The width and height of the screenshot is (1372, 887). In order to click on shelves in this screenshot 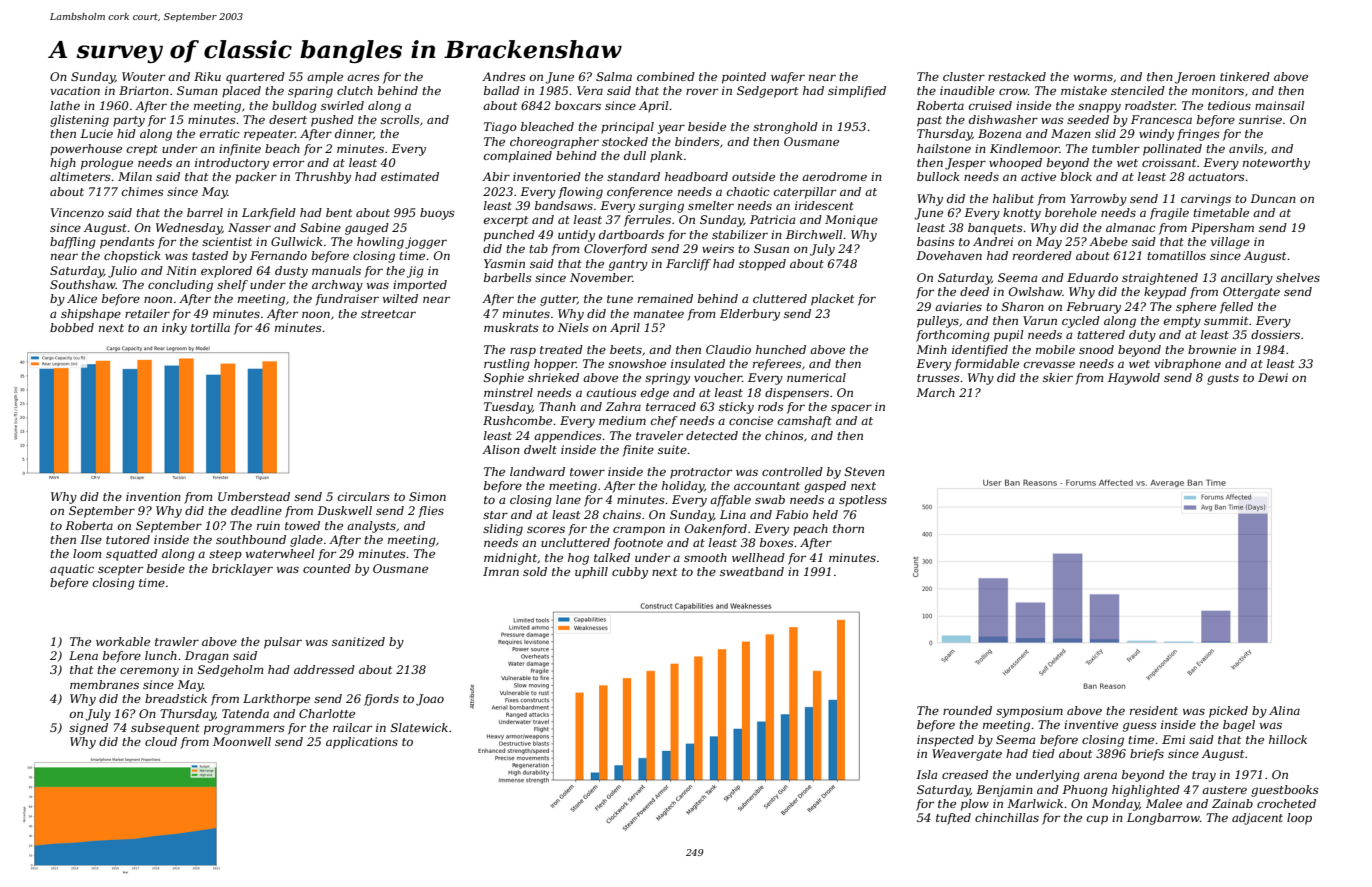, I will do `click(1298, 277)`.
